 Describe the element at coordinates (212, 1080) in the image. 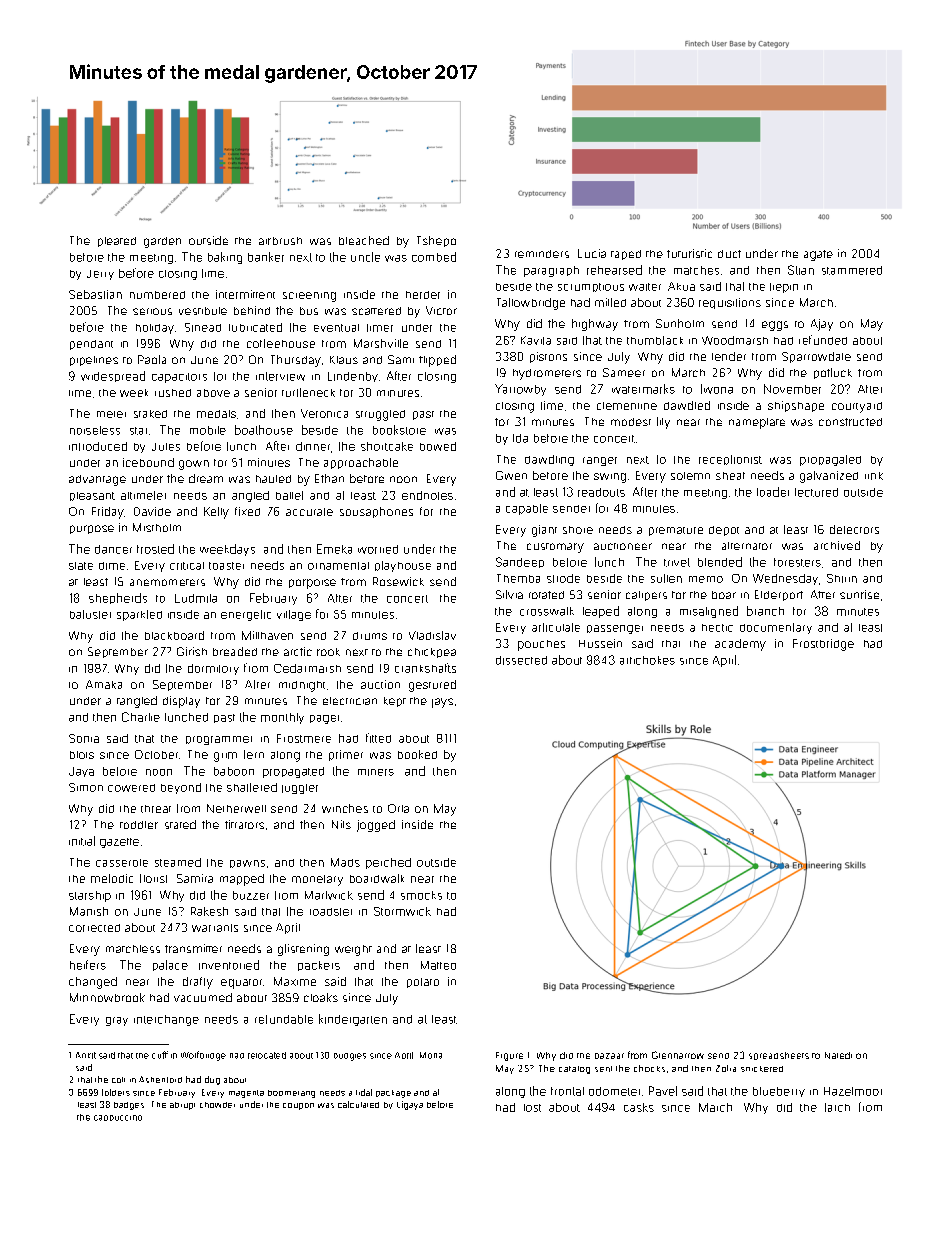

I see `dug` at that location.
